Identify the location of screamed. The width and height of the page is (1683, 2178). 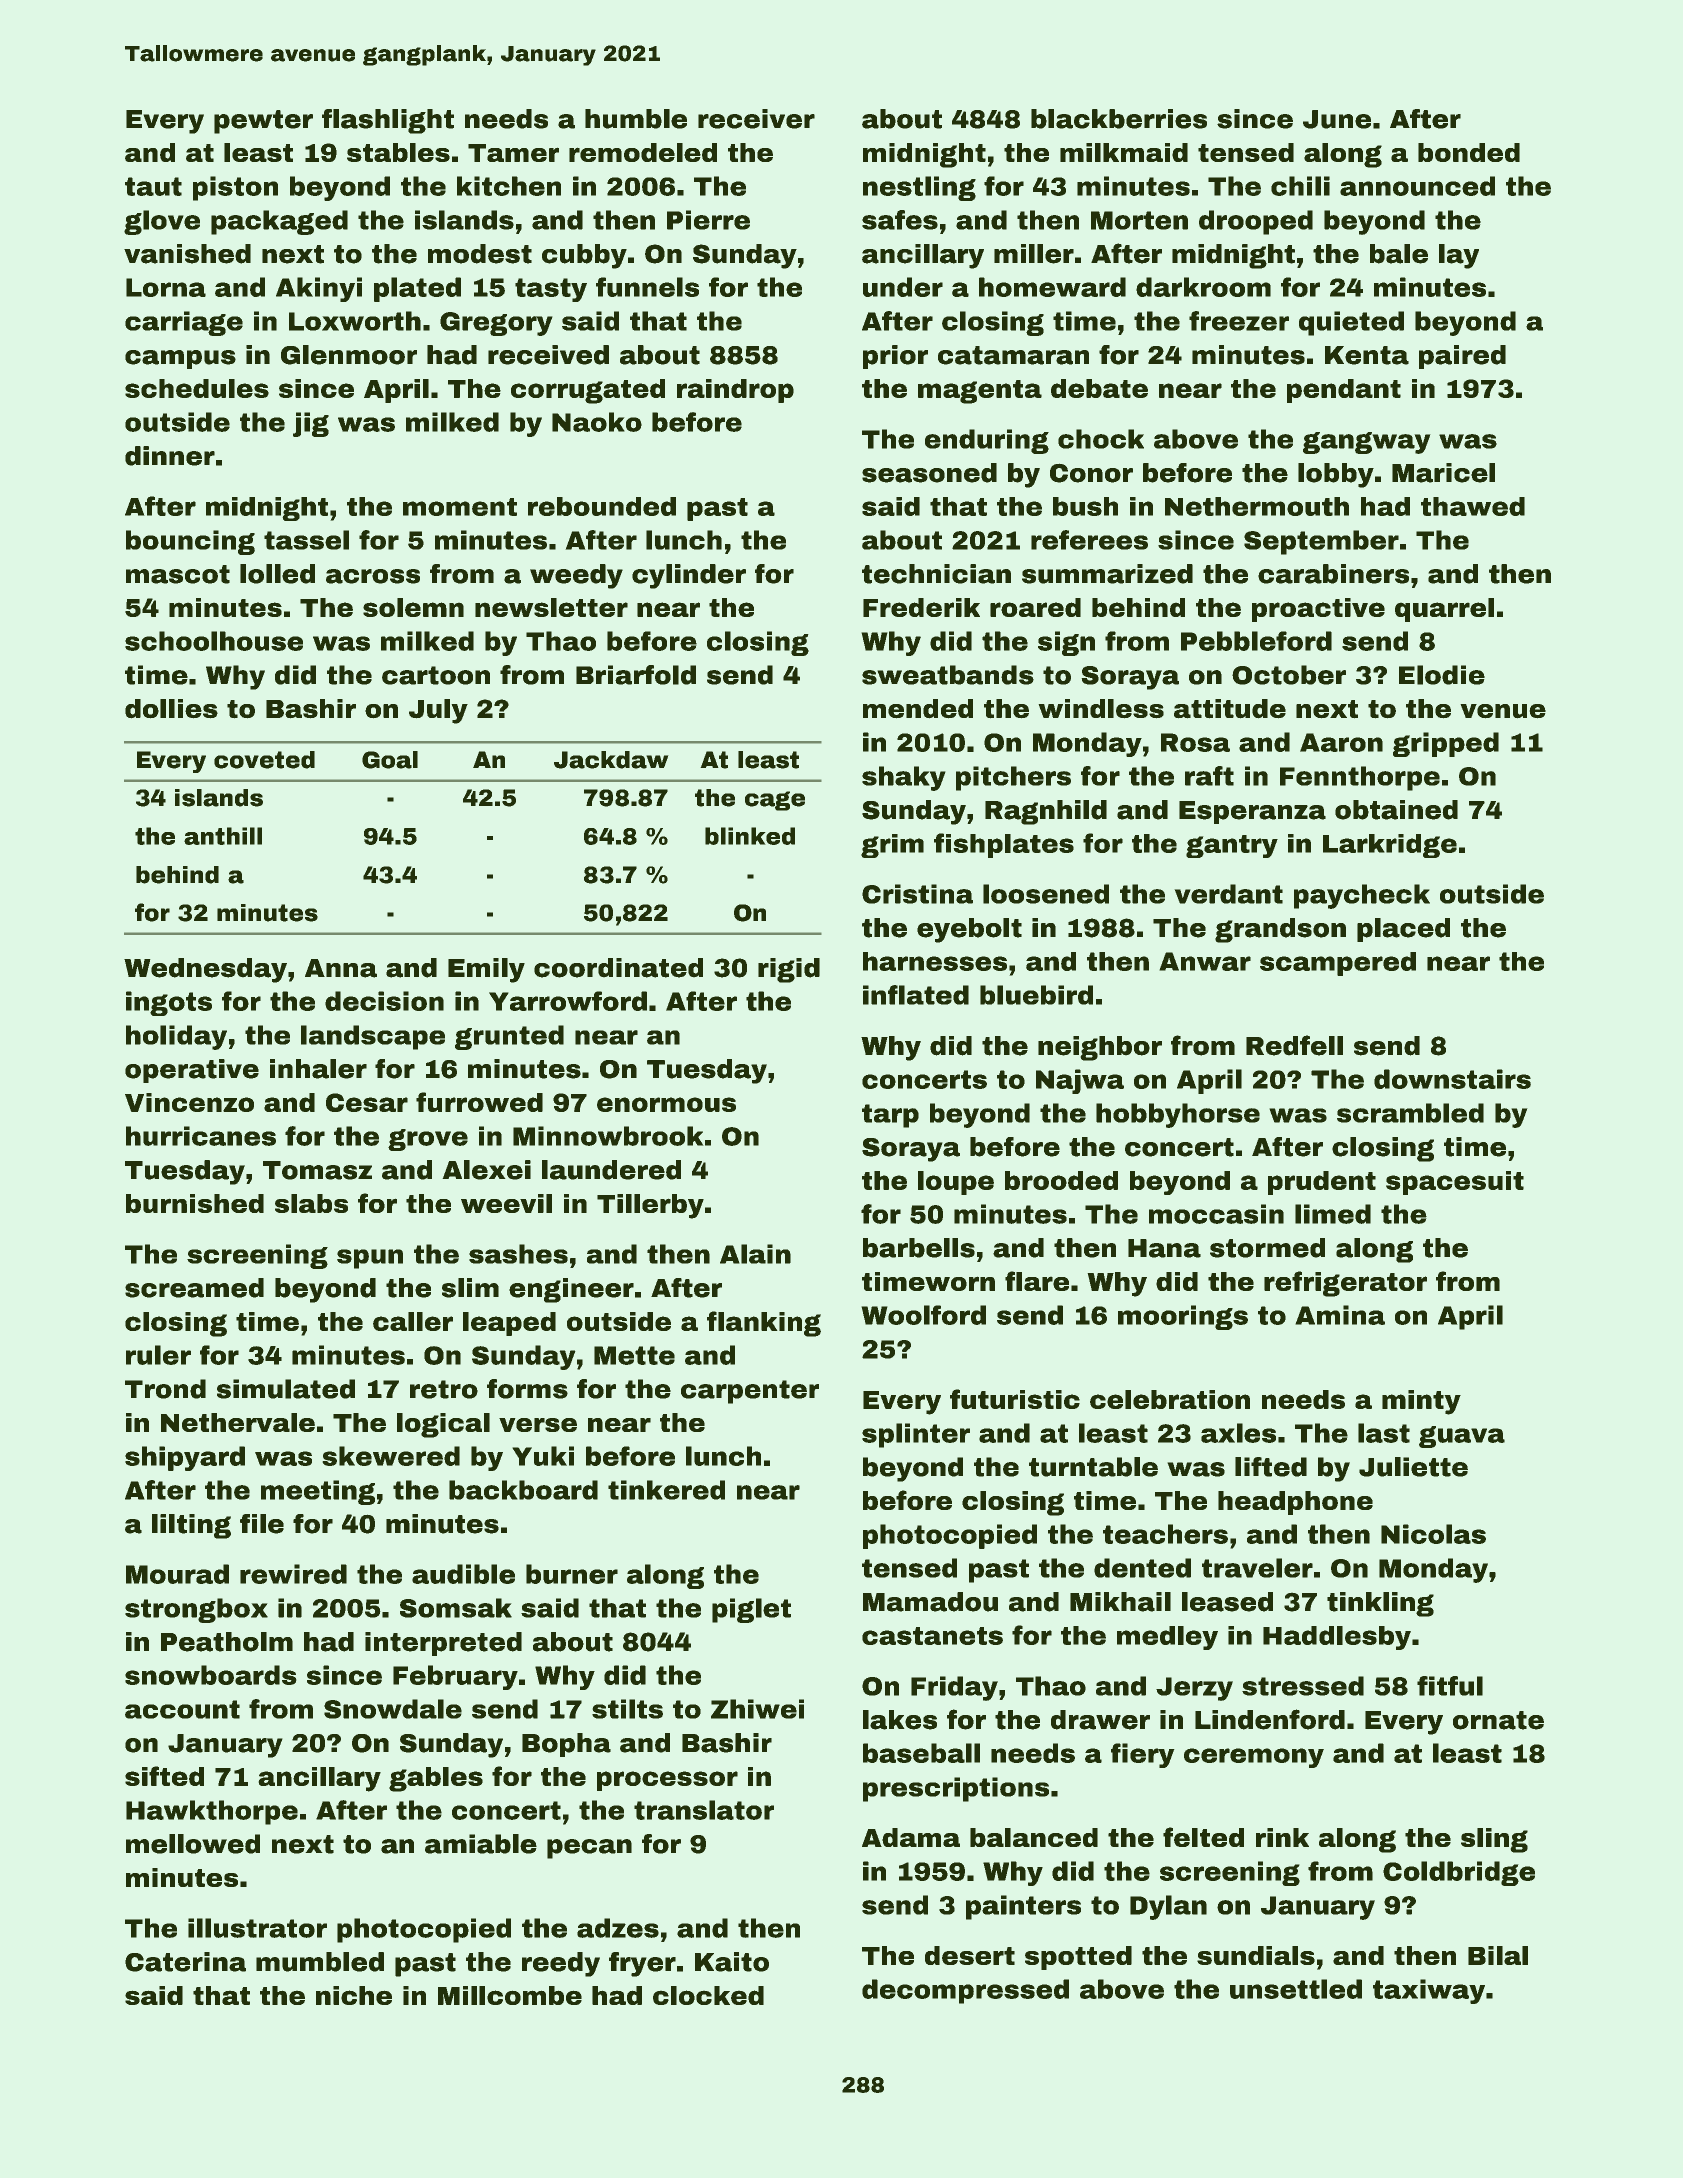
(194, 1288).
